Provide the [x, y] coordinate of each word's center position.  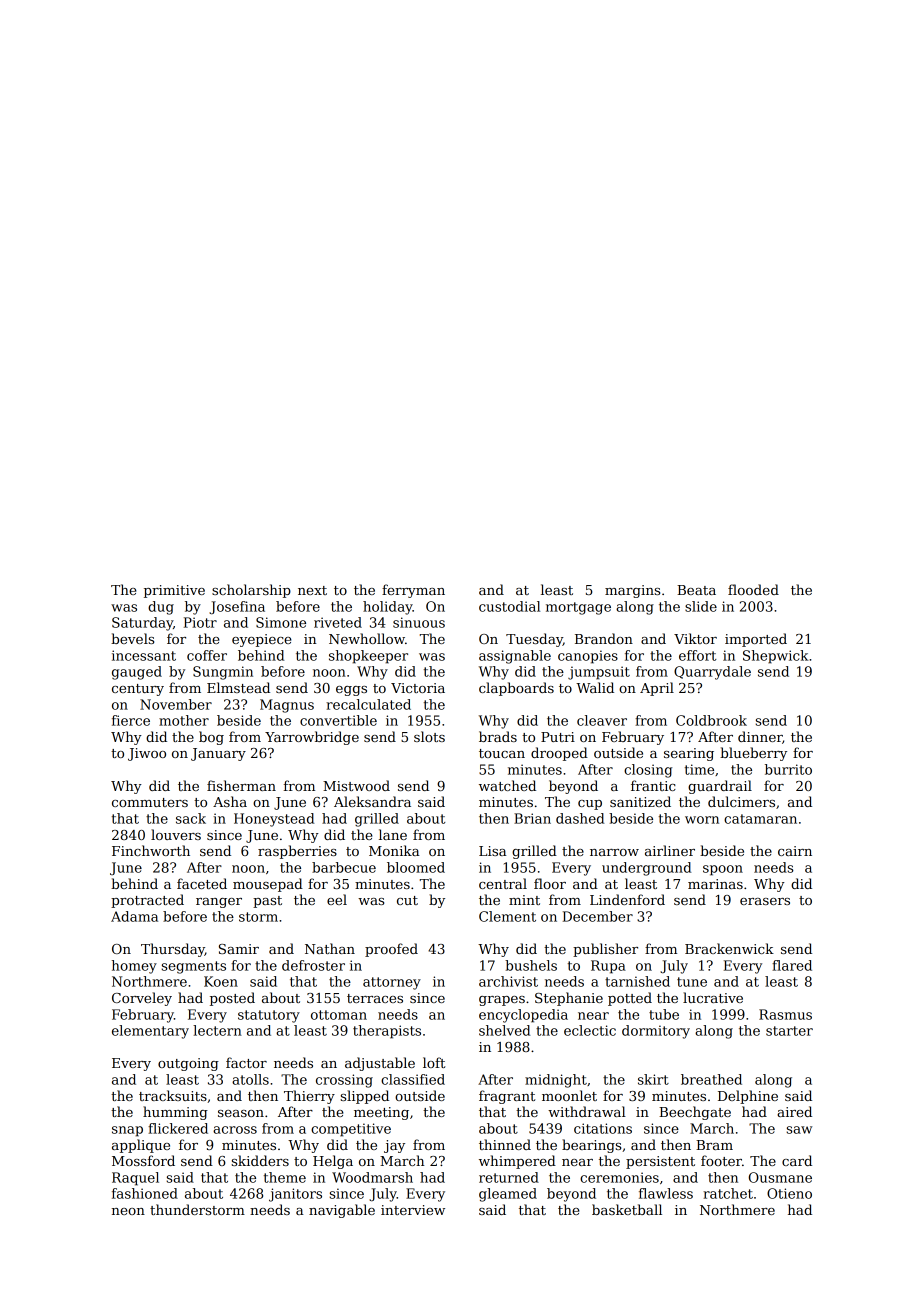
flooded [753, 589]
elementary [150, 1032]
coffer [207, 655]
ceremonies [619, 1177]
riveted [338, 622]
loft [434, 1062]
